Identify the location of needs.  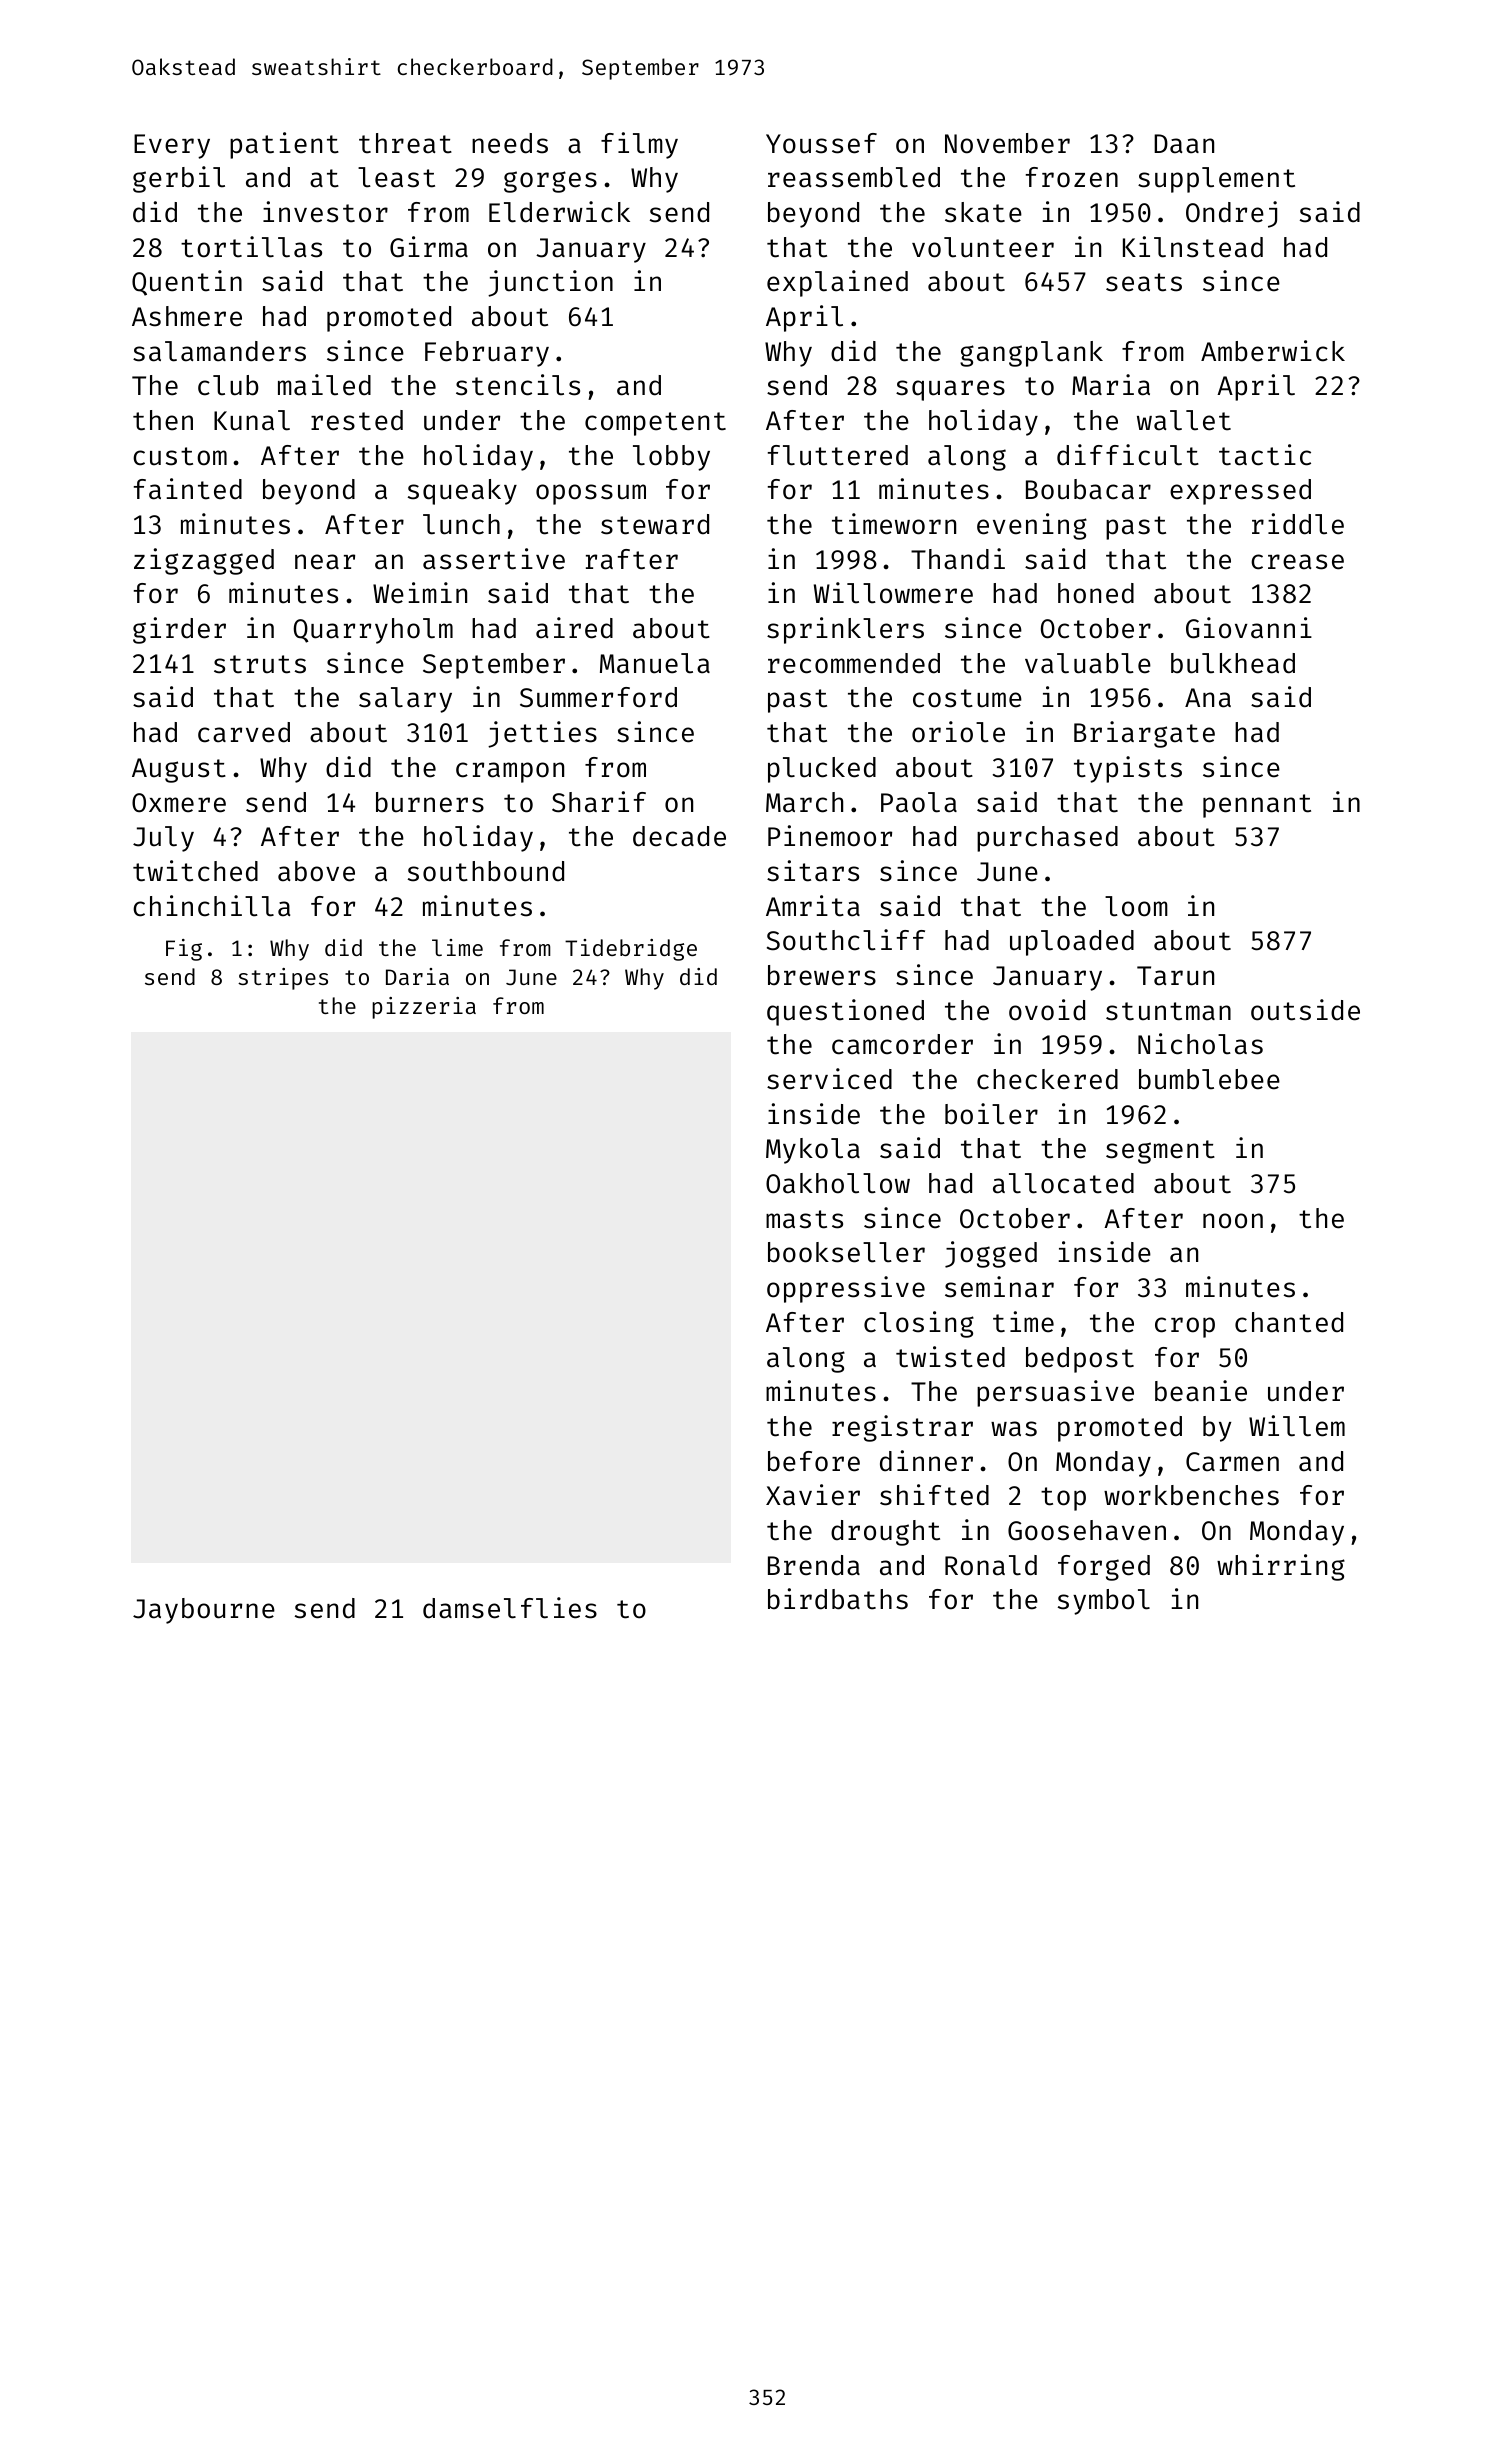
(510, 143).
